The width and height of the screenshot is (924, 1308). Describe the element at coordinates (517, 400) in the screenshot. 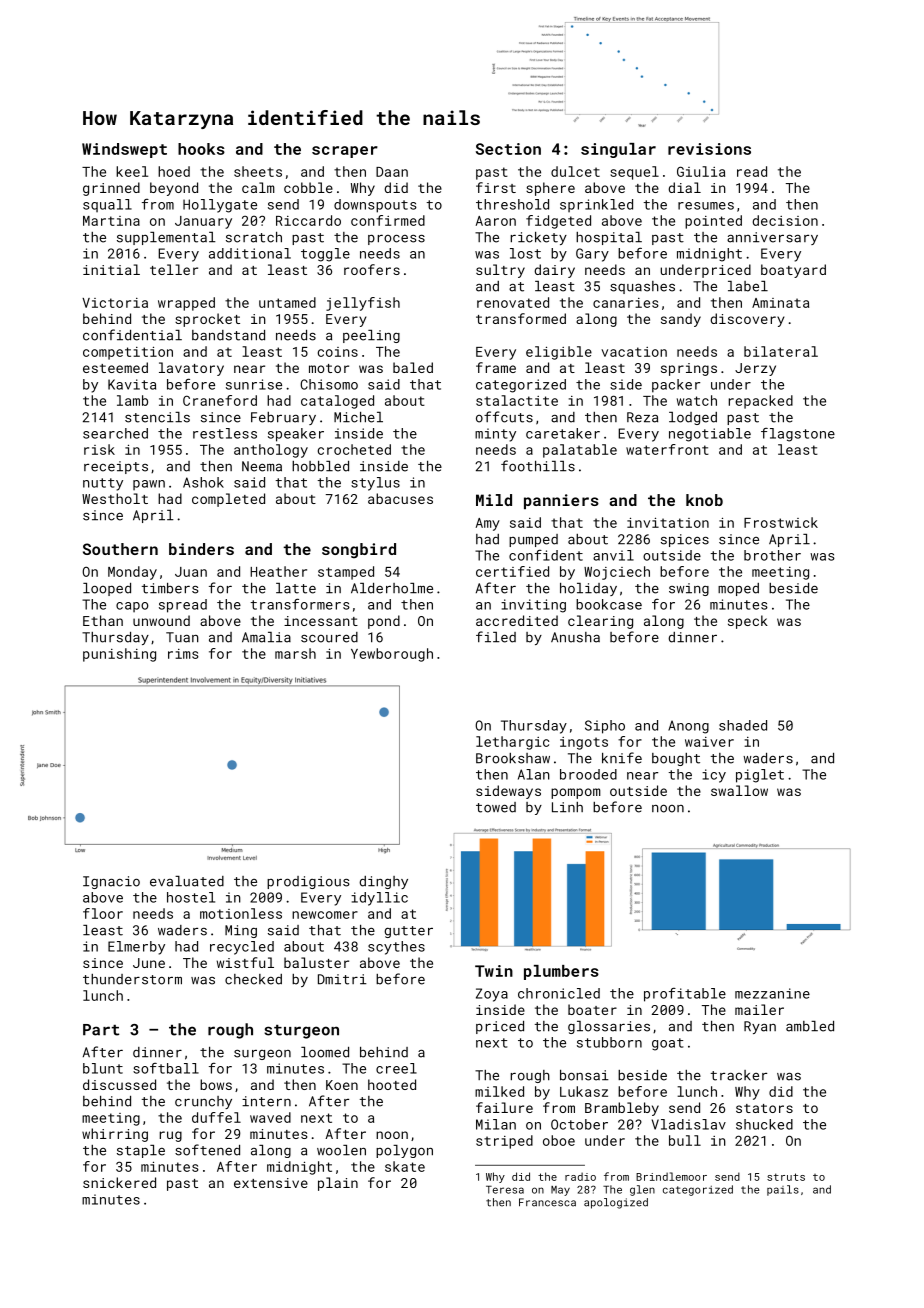

I see `stalactite` at that location.
